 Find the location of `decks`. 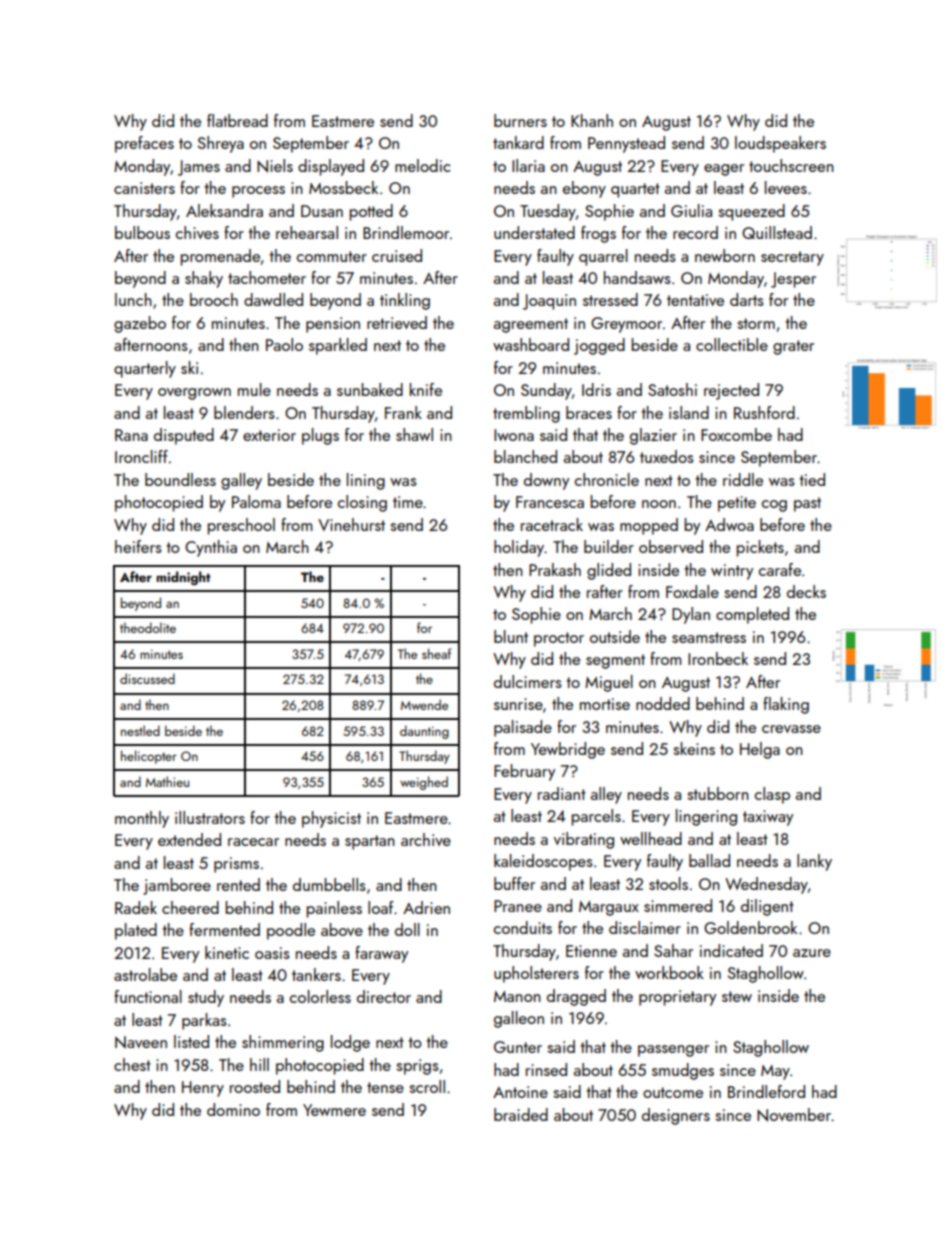

decks is located at coordinates (806, 591).
